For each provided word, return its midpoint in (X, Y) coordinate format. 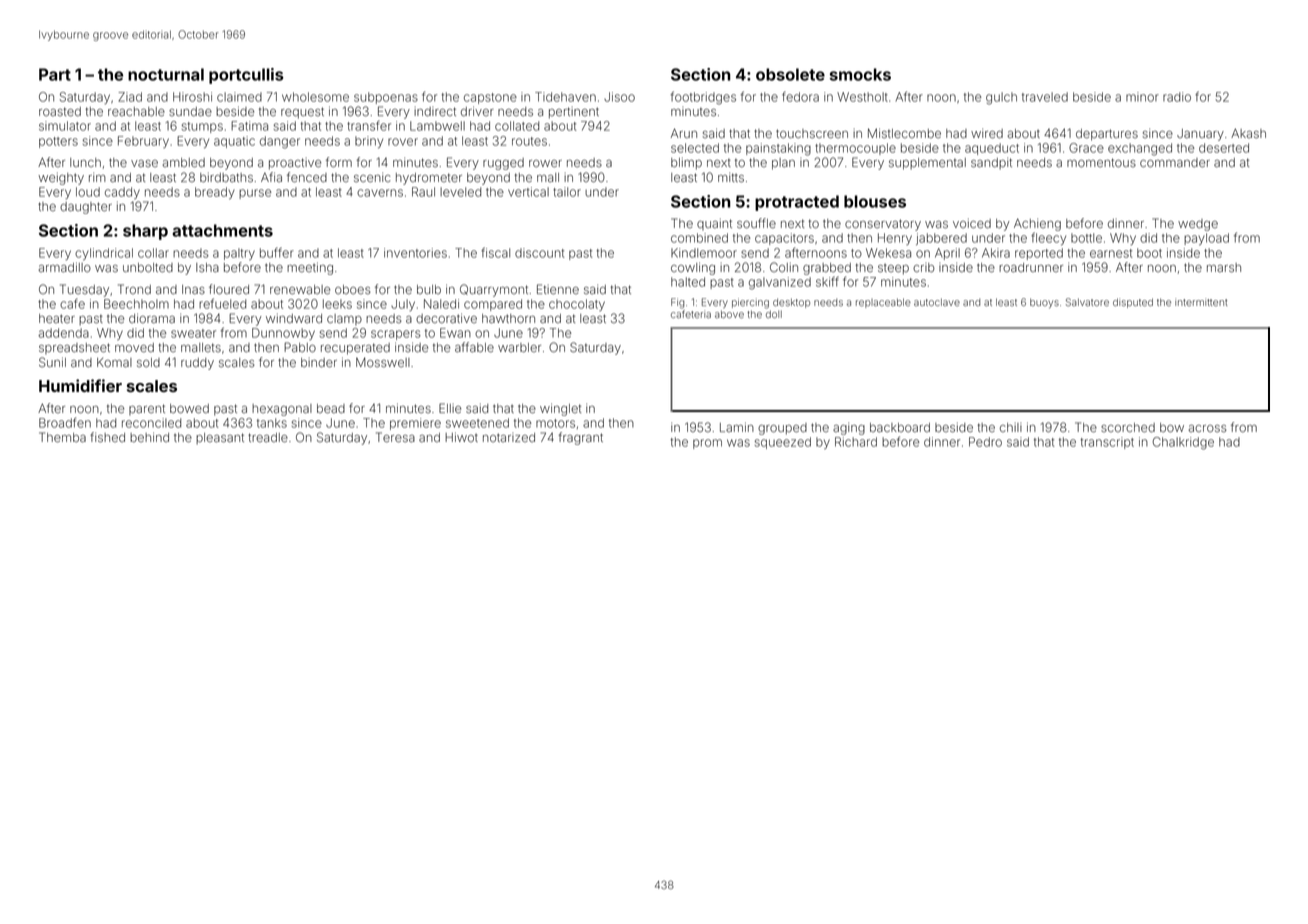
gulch (1001, 98)
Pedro (985, 442)
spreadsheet (74, 348)
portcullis (246, 76)
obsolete (790, 74)
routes (529, 141)
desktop (791, 303)
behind (149, 437)
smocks (860, 74)
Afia (271, 177)
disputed (1133, 303)
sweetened (477, 423)
